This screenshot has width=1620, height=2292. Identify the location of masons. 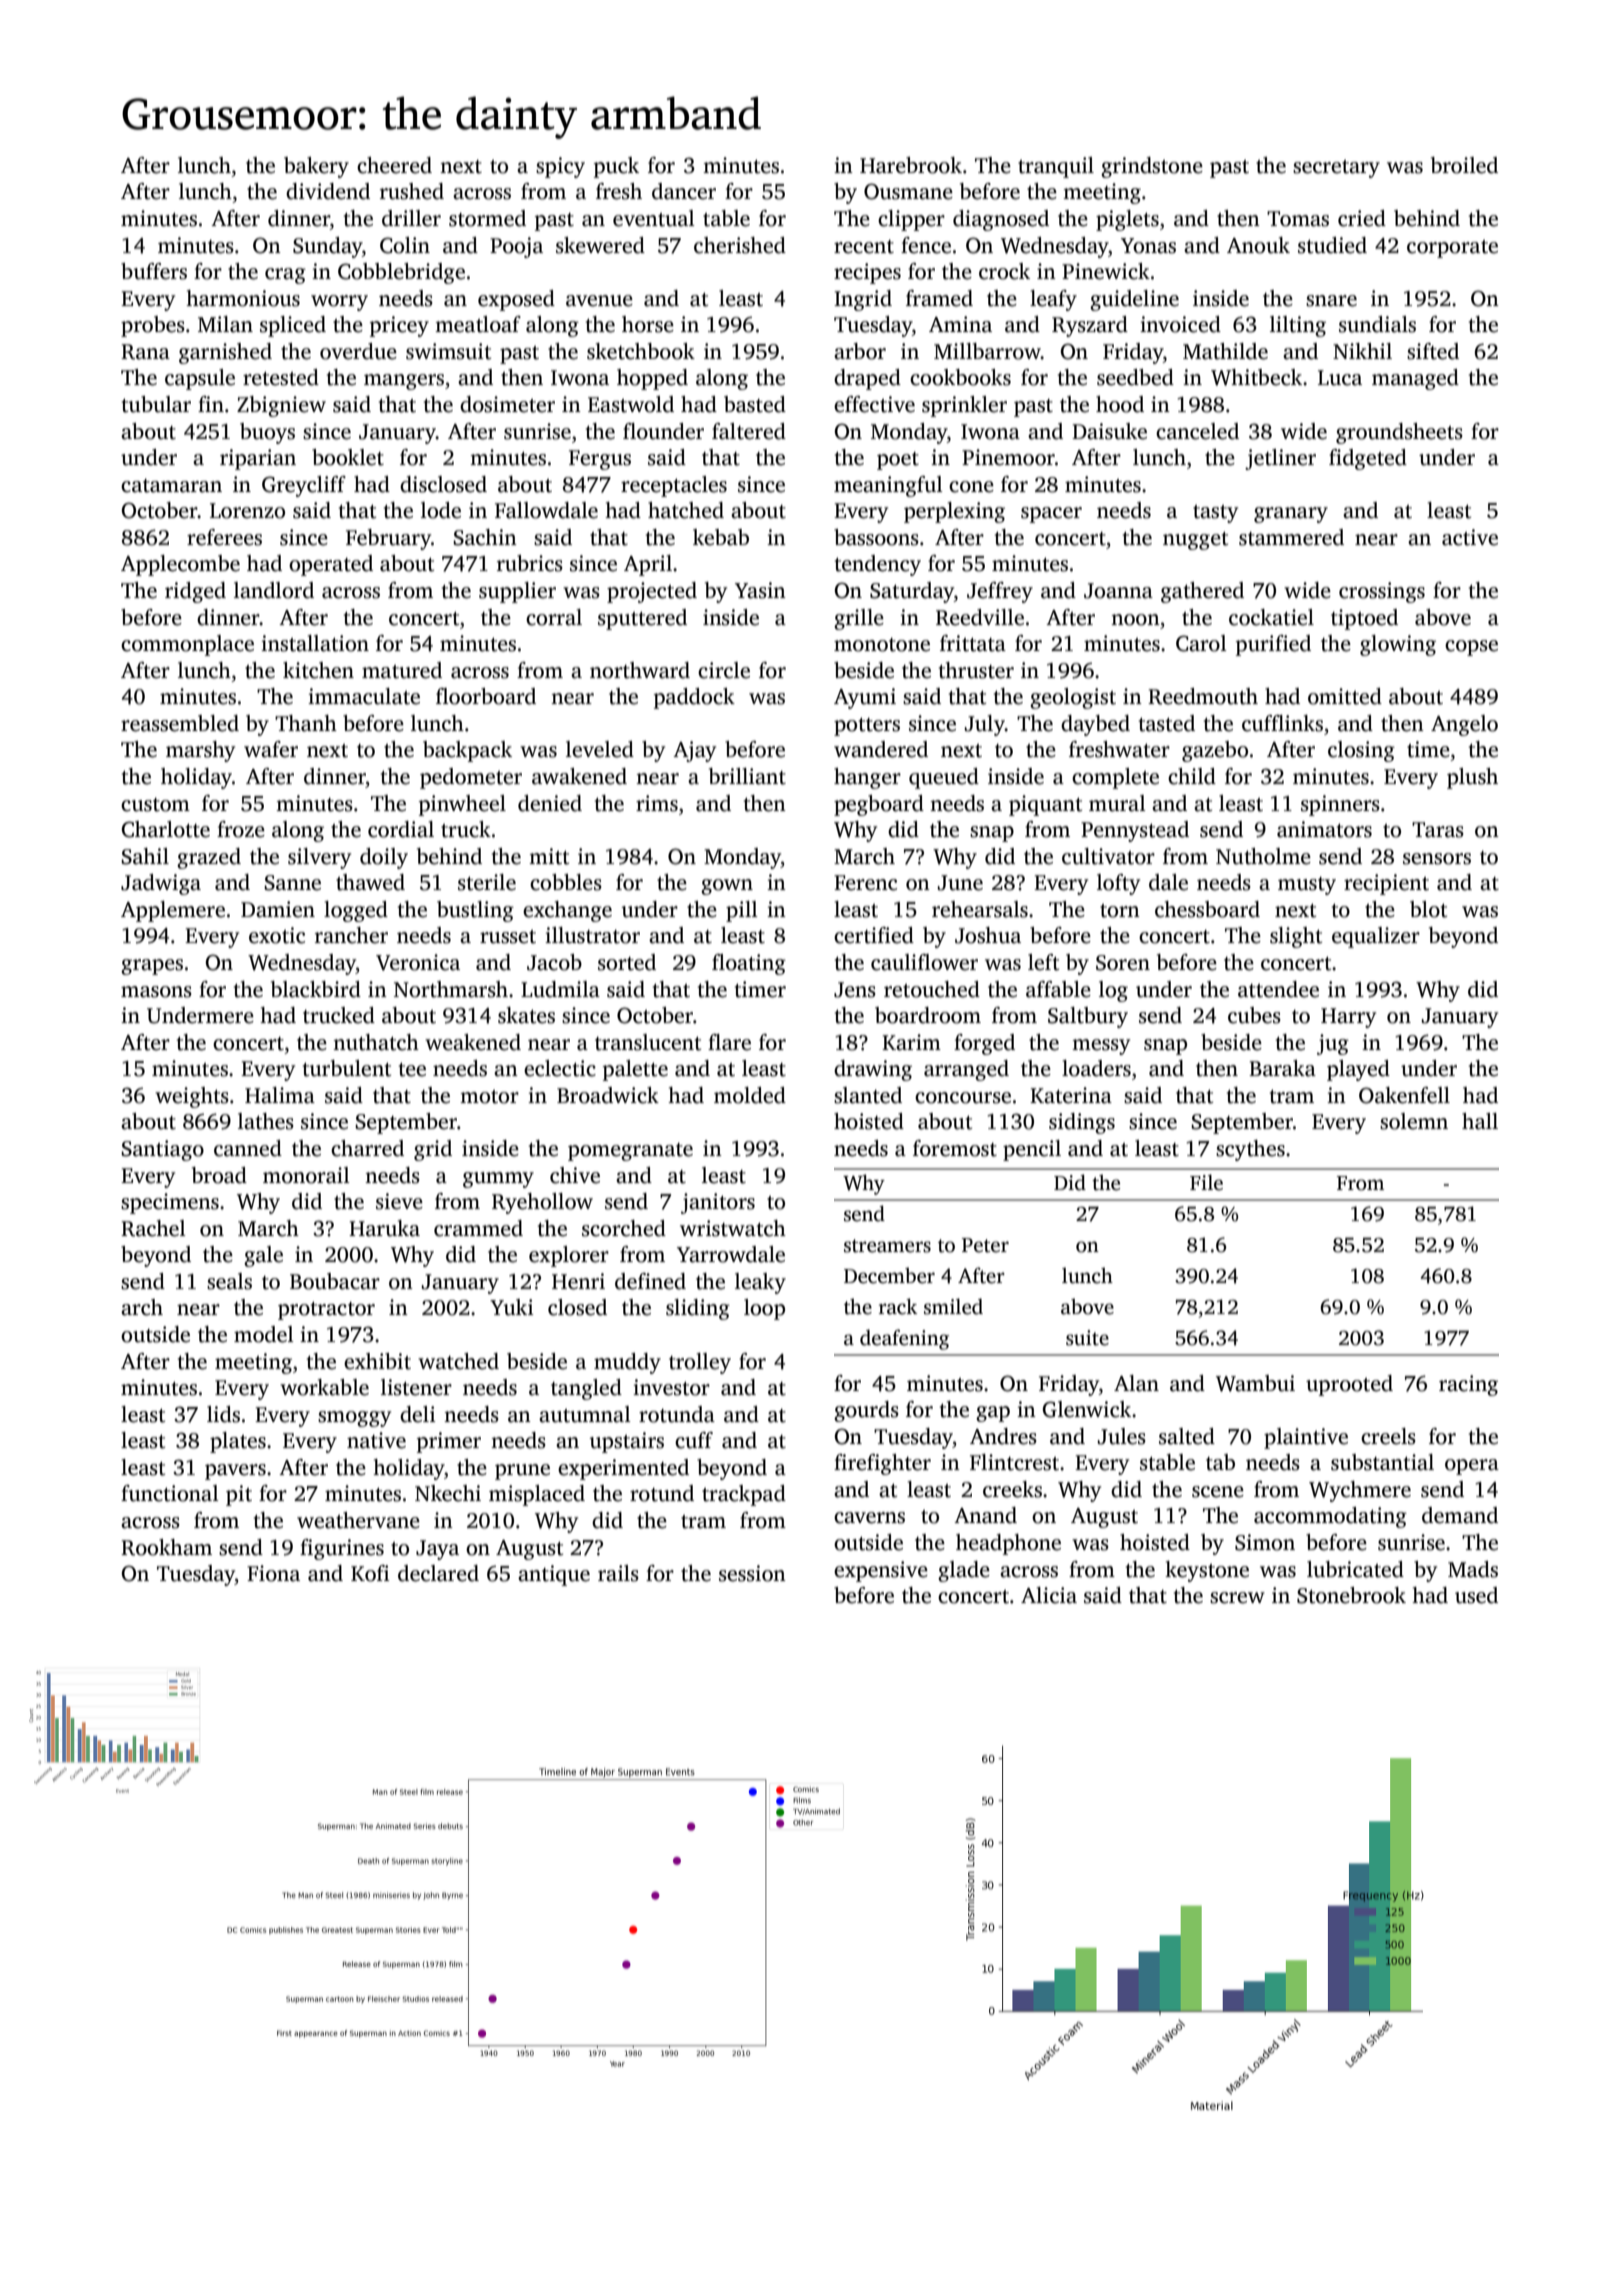
(156, 992).
